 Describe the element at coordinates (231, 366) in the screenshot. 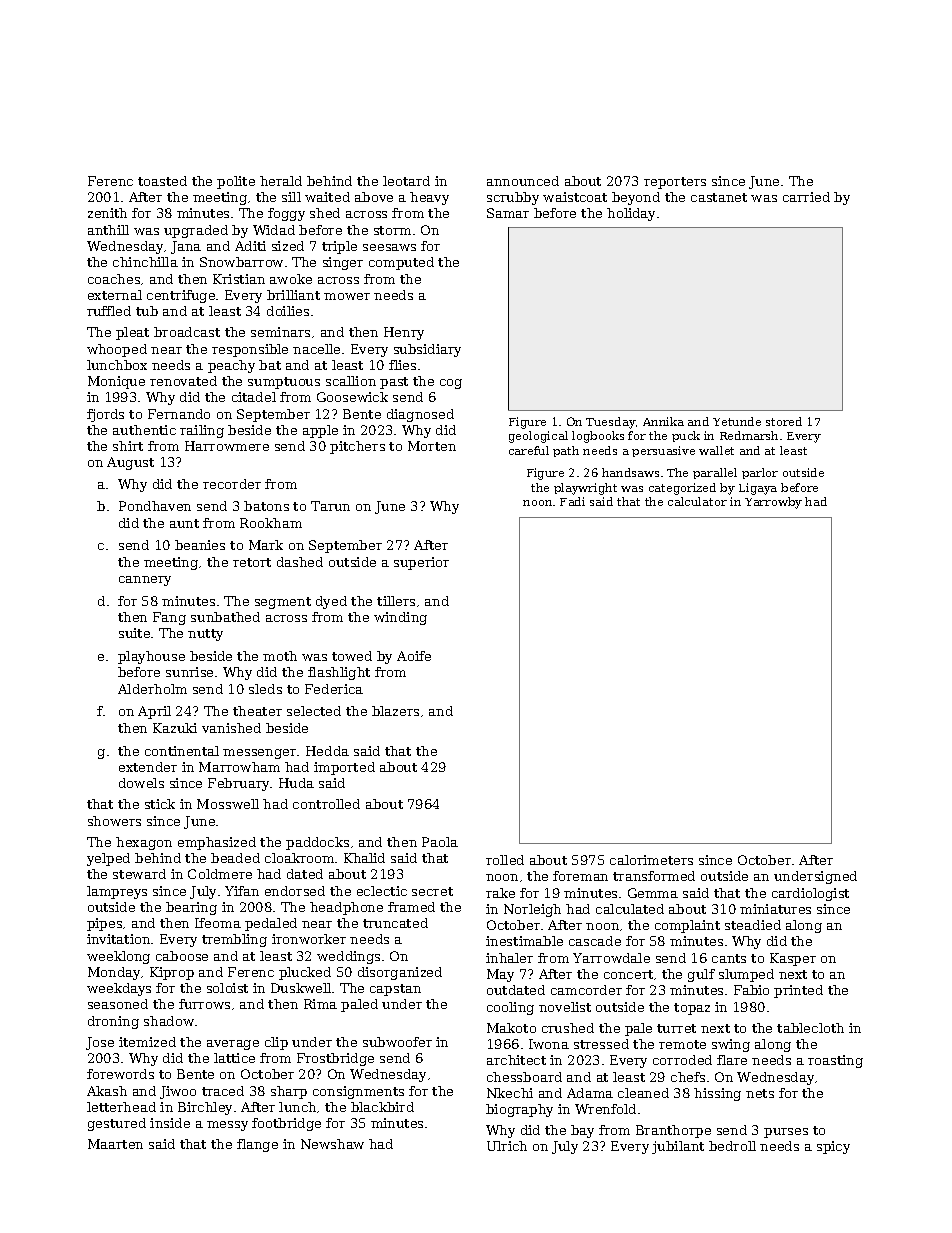

I see `peachy` at that location.
